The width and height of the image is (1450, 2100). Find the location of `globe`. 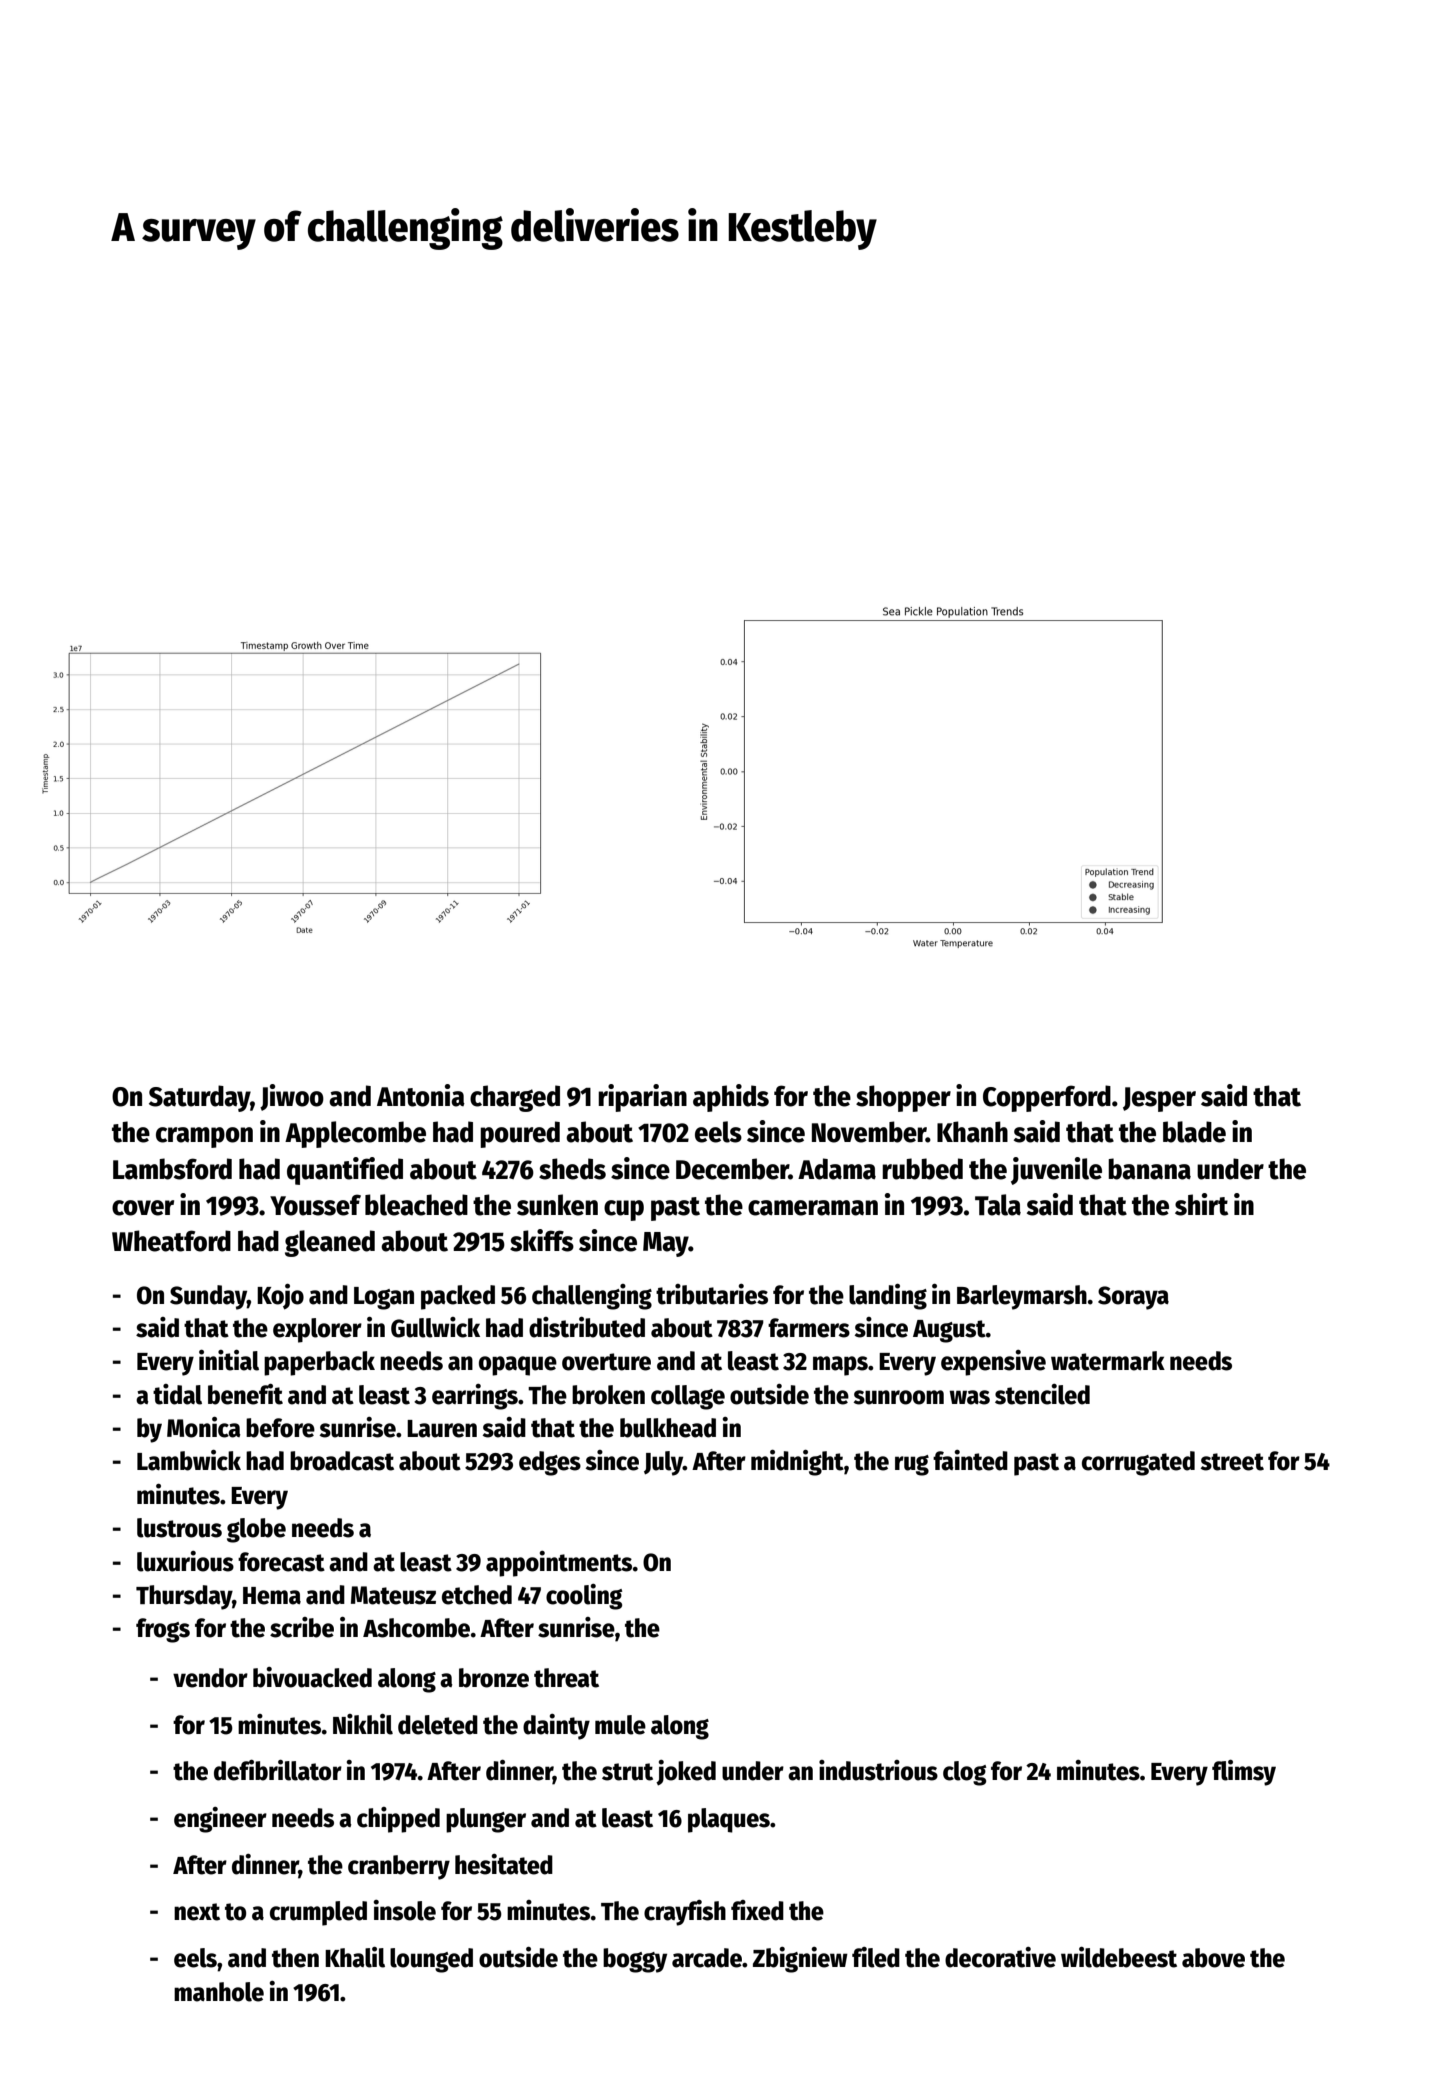

globe is located at coordinates (256, 1530).
